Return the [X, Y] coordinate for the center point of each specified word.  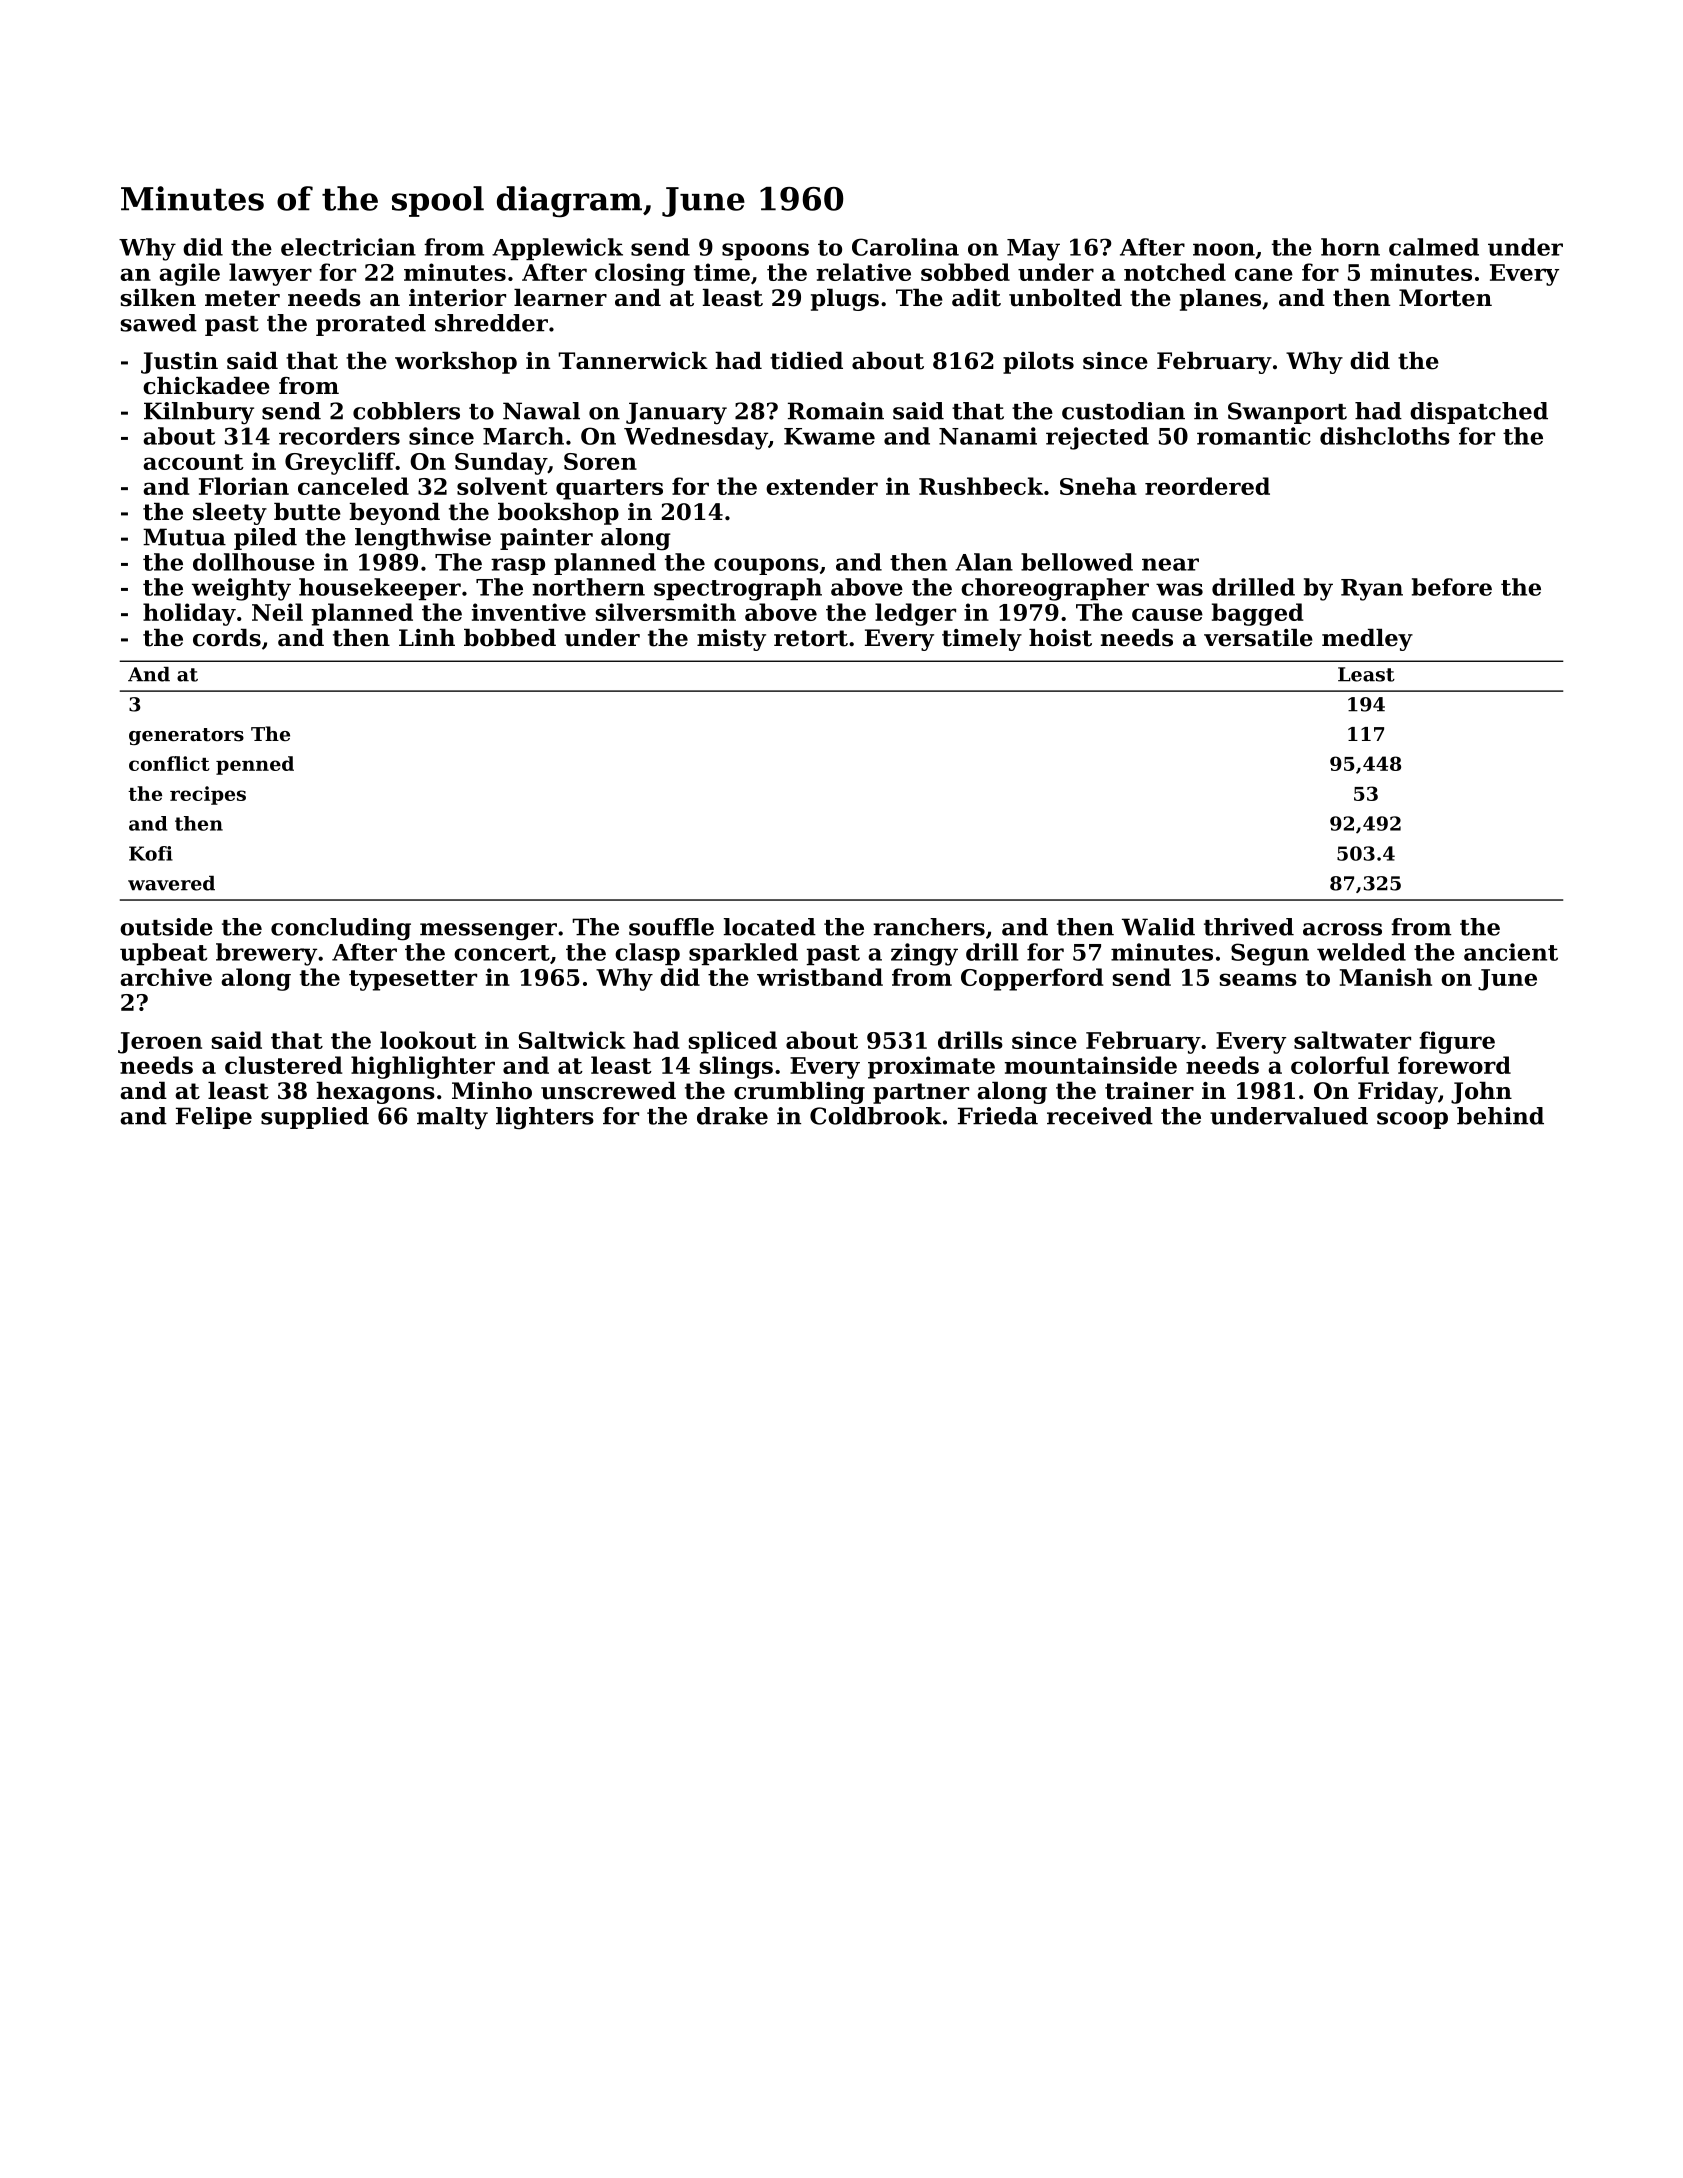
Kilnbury [199, 413]
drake [732, 1116]
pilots [1038, 363]
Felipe [214, 1118]
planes [1220, 300]
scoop [1412, 1120]
